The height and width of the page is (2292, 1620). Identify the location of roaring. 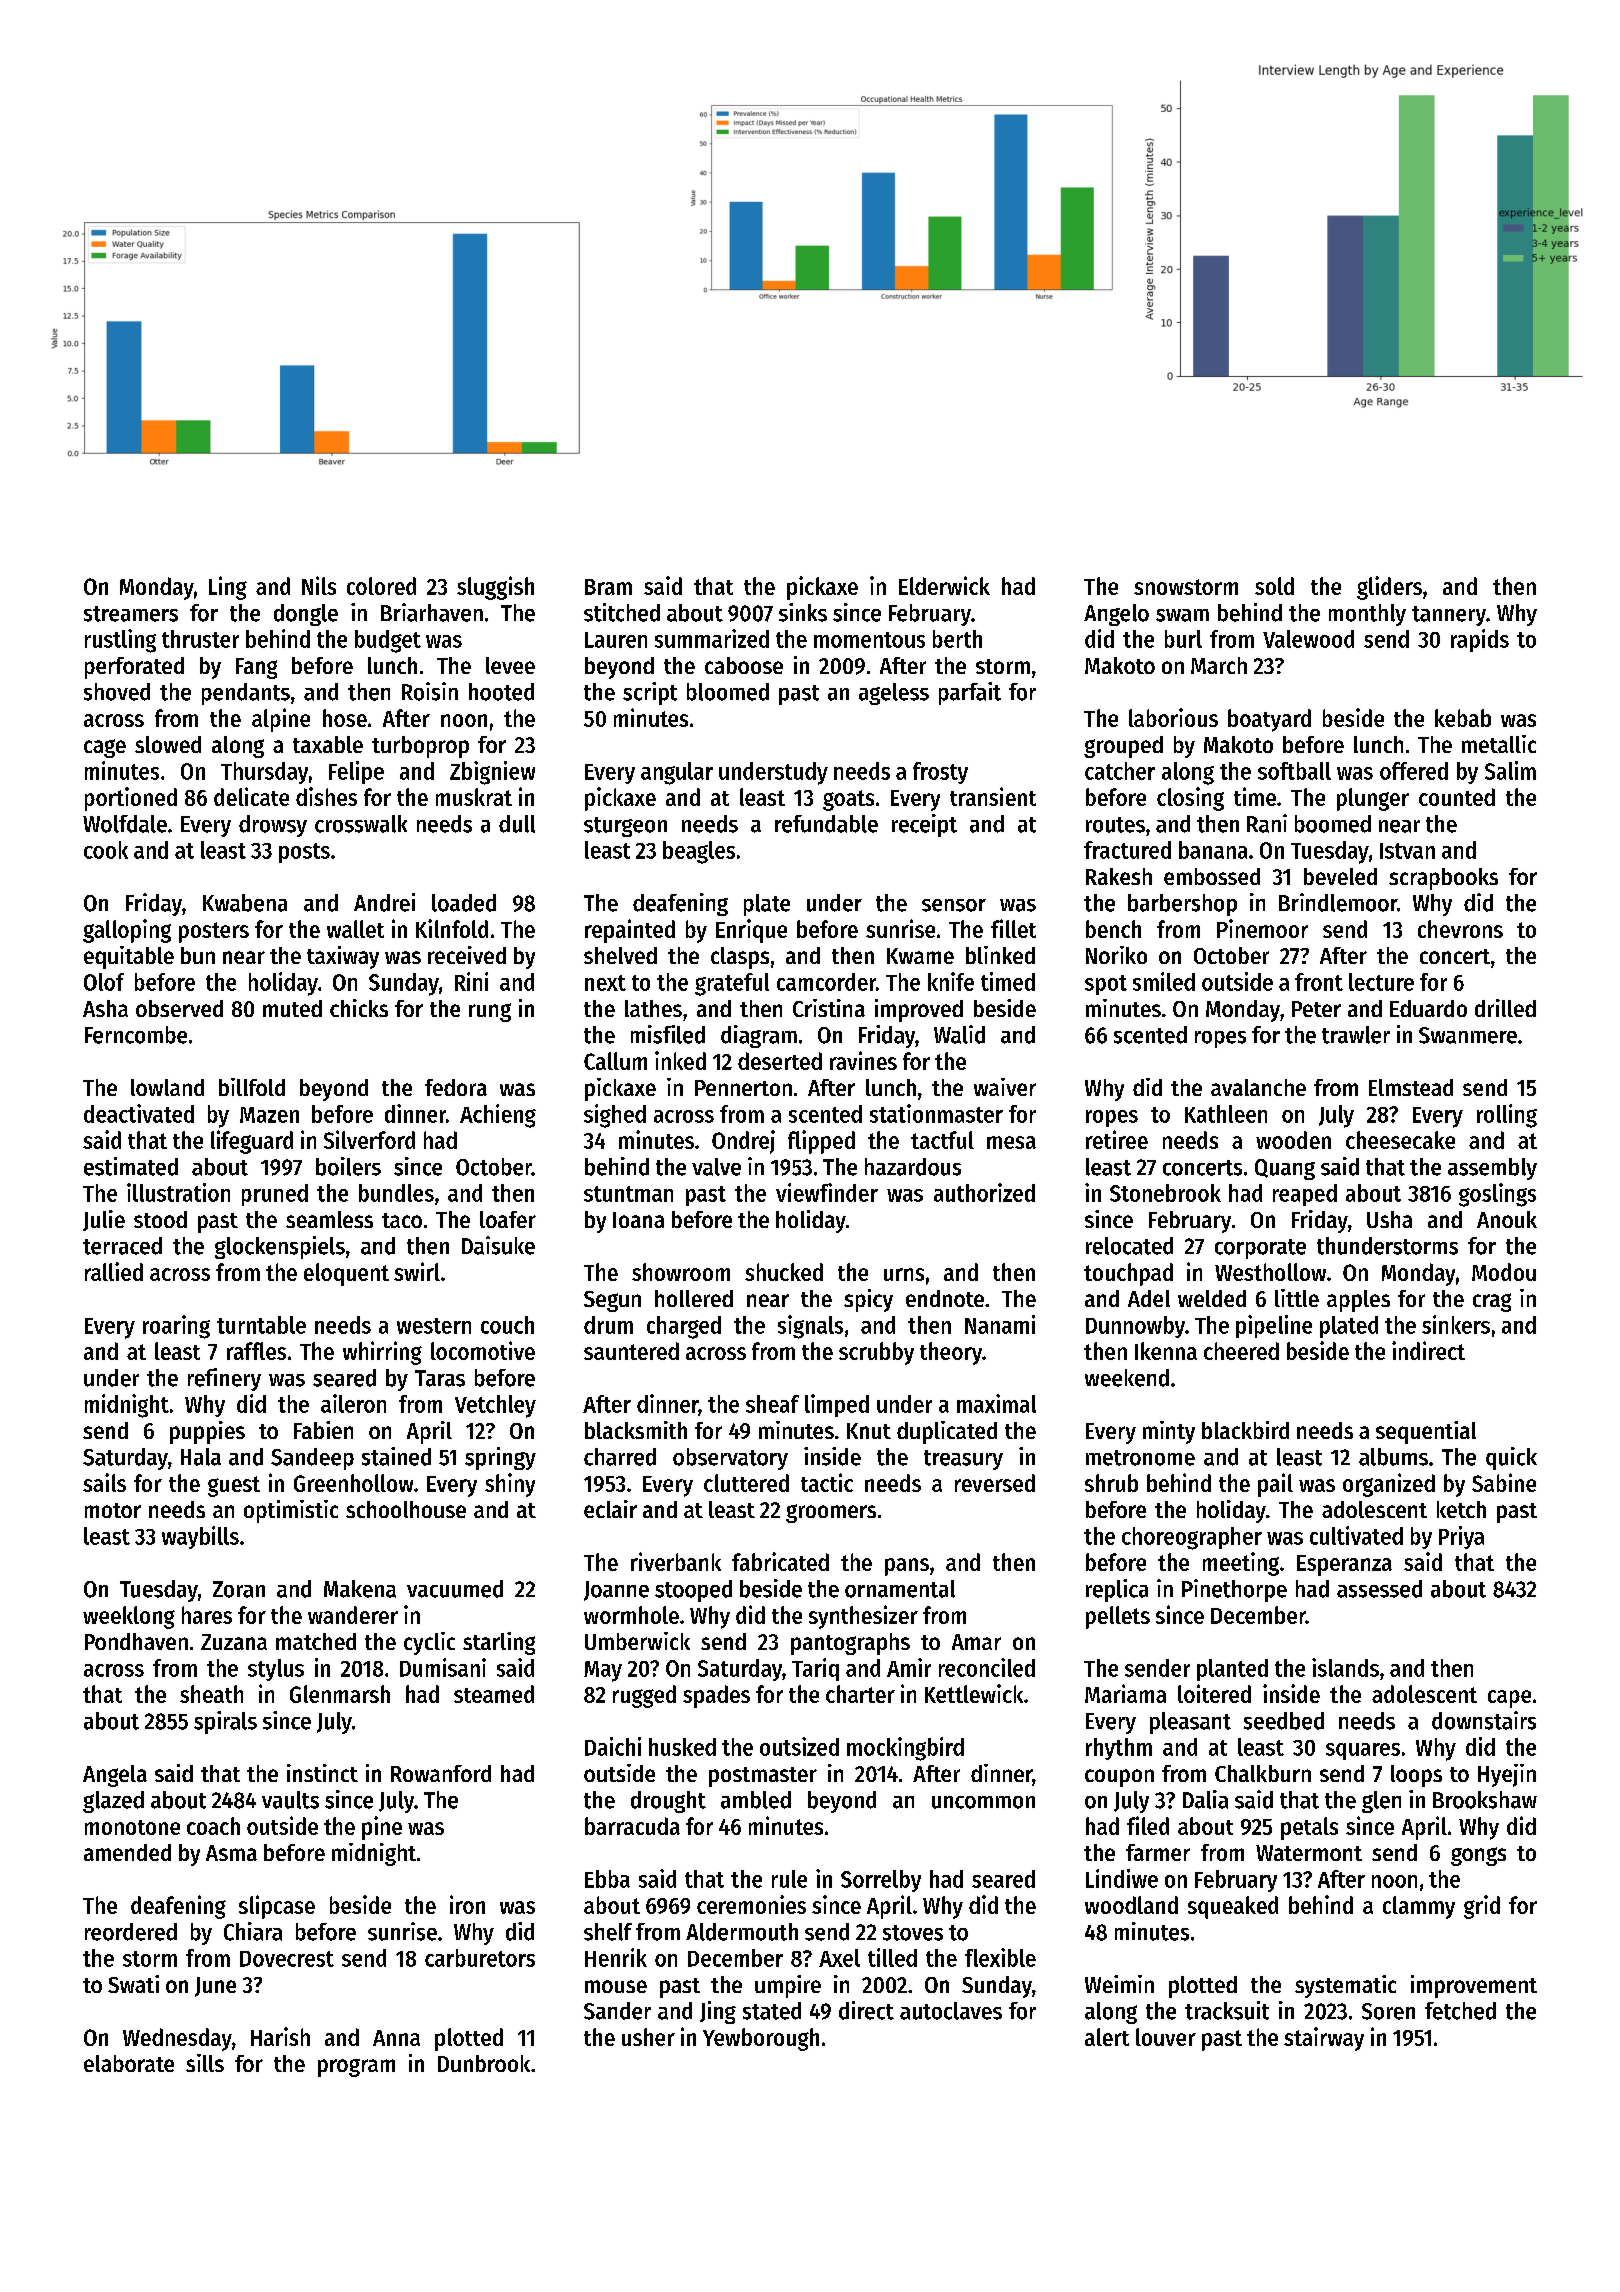
(176, 1327).
